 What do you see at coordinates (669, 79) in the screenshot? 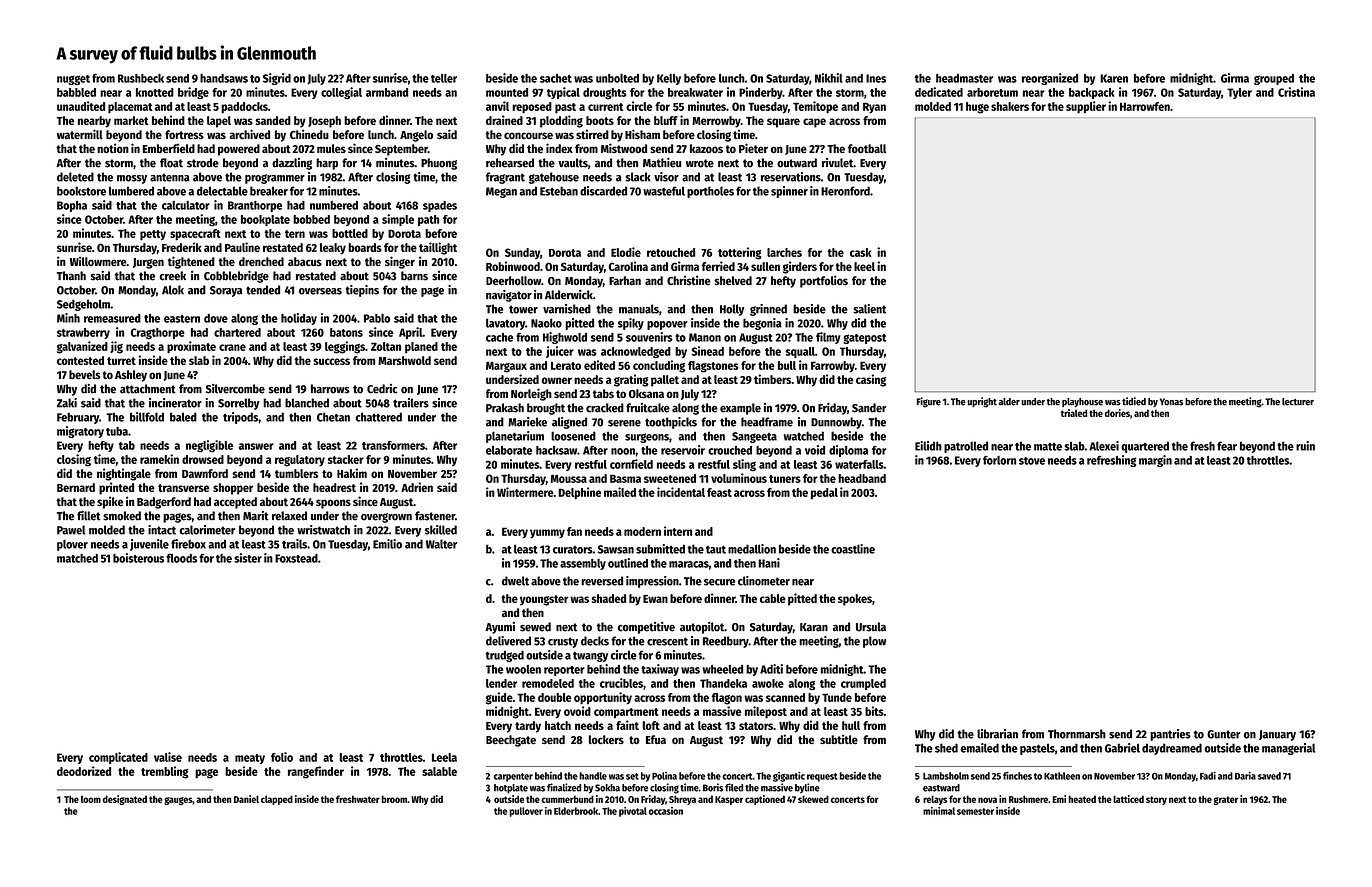
I see `Kelly` at bounding box center [669, 79].
